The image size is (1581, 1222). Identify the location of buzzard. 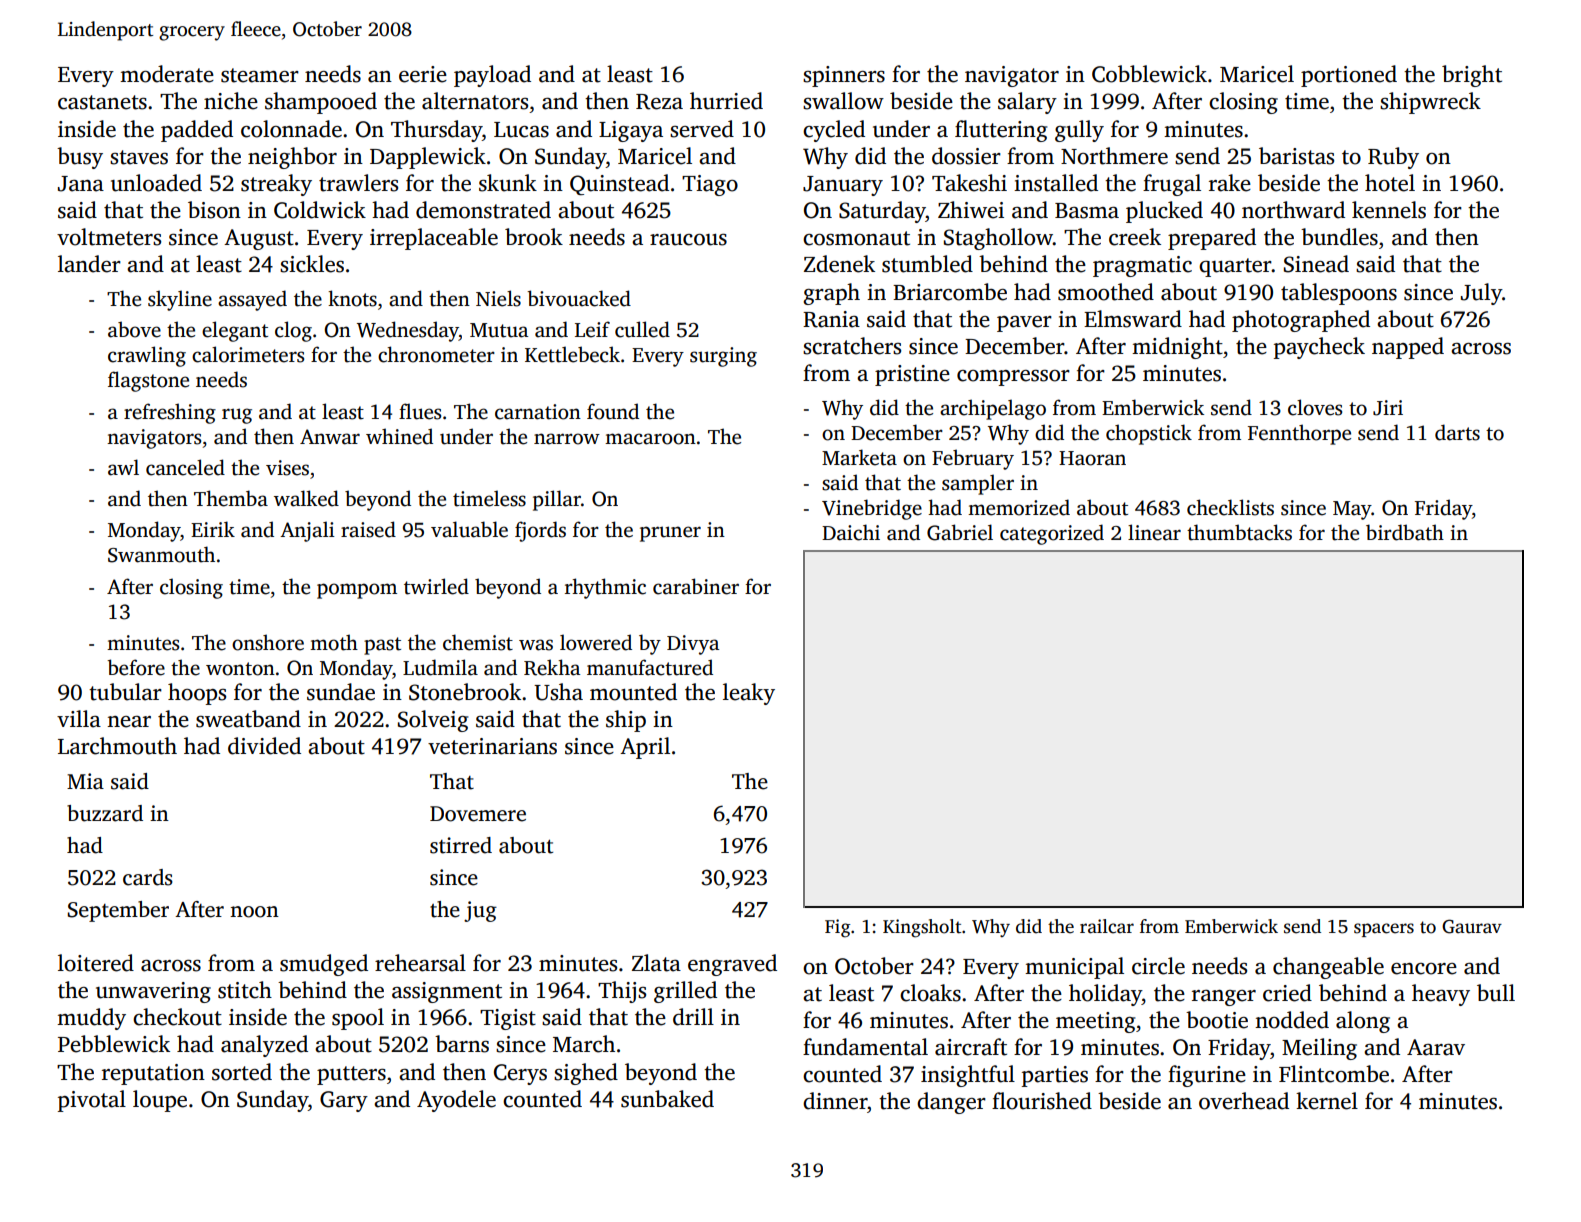
(105, 813).
